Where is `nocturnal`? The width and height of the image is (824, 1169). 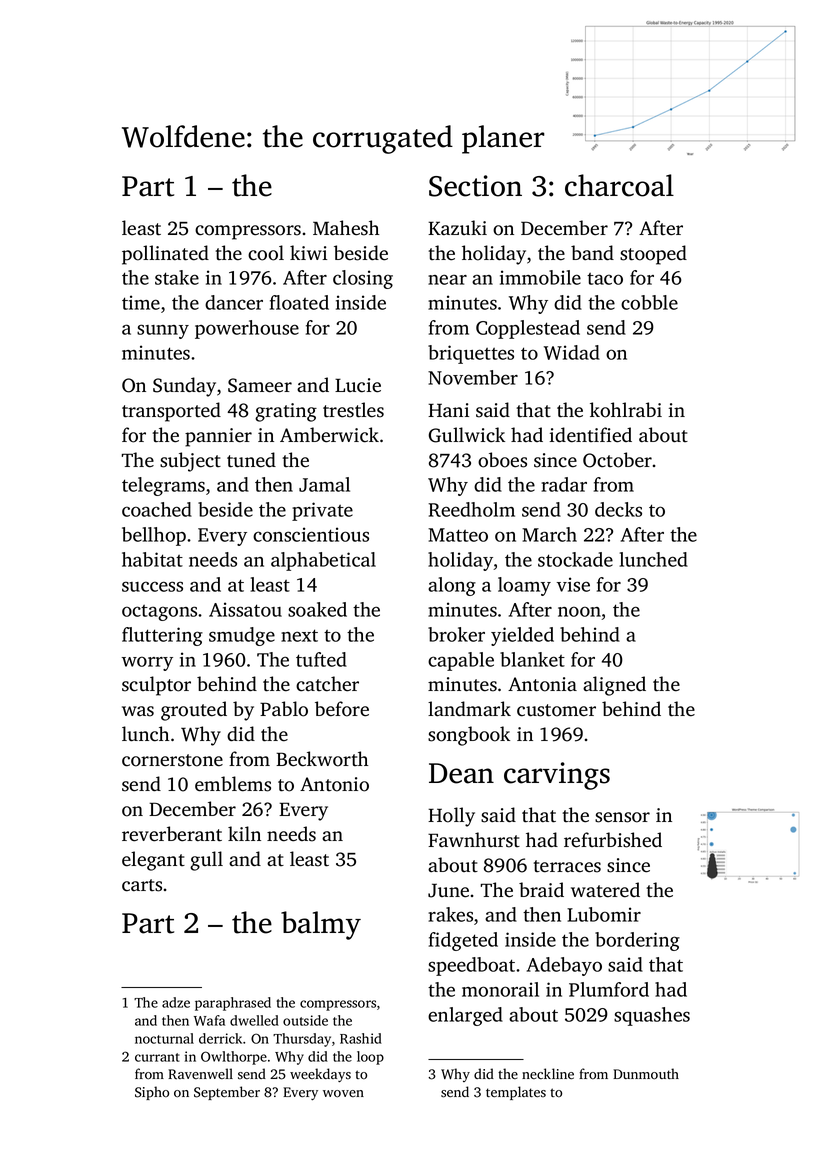 nocturnal is located at coordinates (164, 1038).
